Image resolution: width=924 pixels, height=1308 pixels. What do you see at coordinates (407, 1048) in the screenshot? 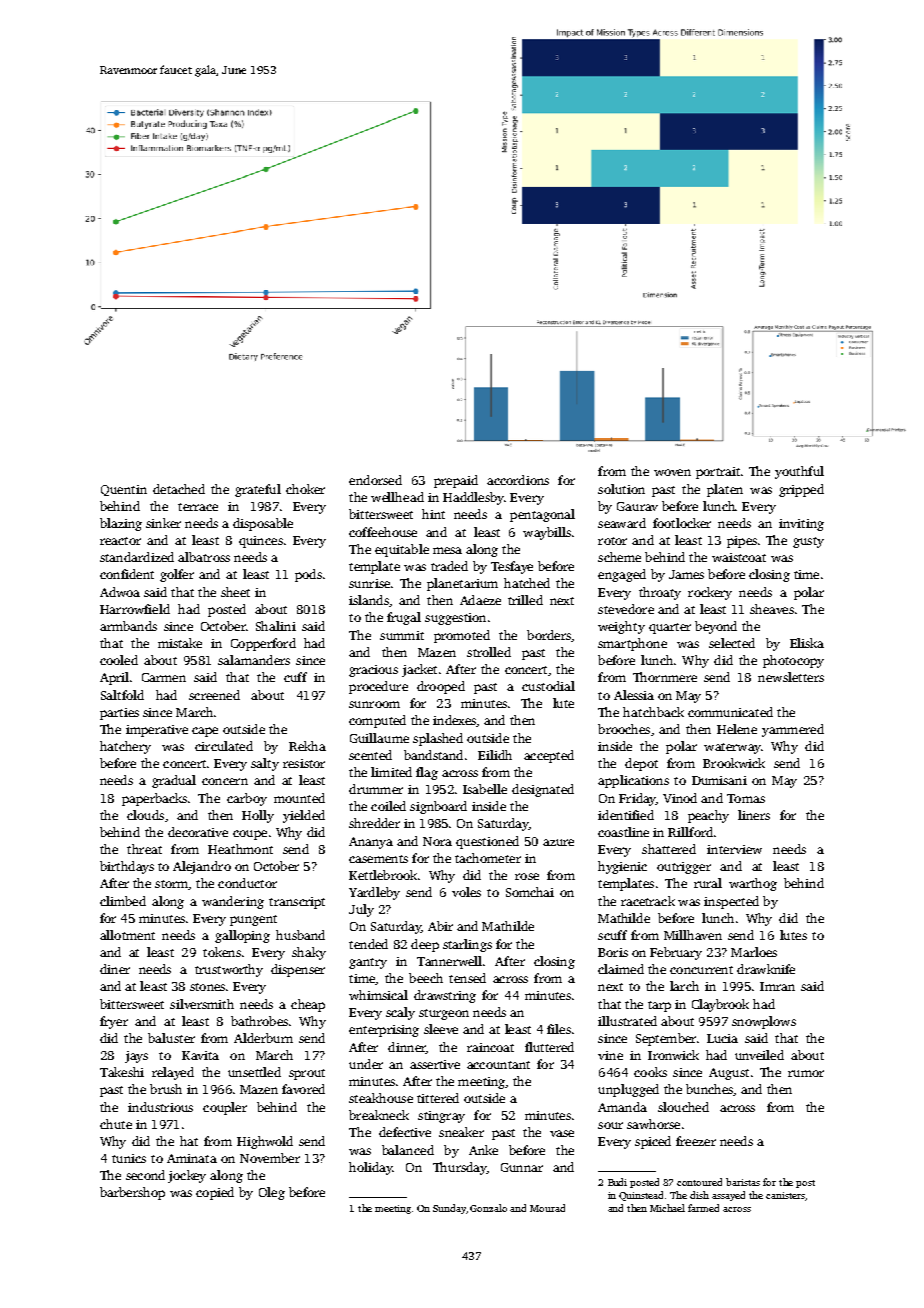
I see `dinner` at bounding box center [407, 1048].
